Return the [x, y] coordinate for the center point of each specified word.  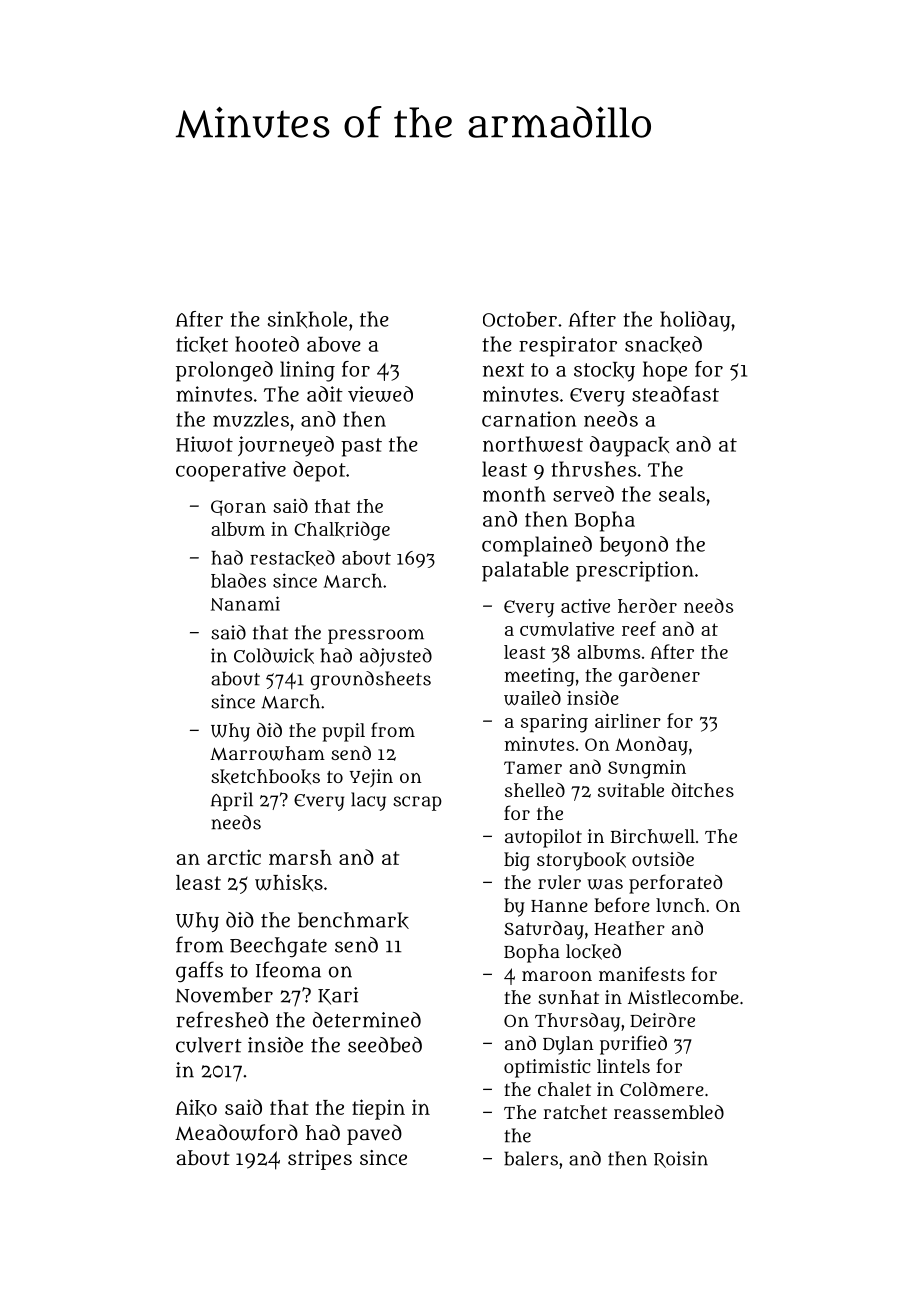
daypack [629, 446]
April [232, 801]
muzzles [251, 419]
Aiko [196, 1108]
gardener [659, 677]
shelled [535, 790]
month [514, 494]
